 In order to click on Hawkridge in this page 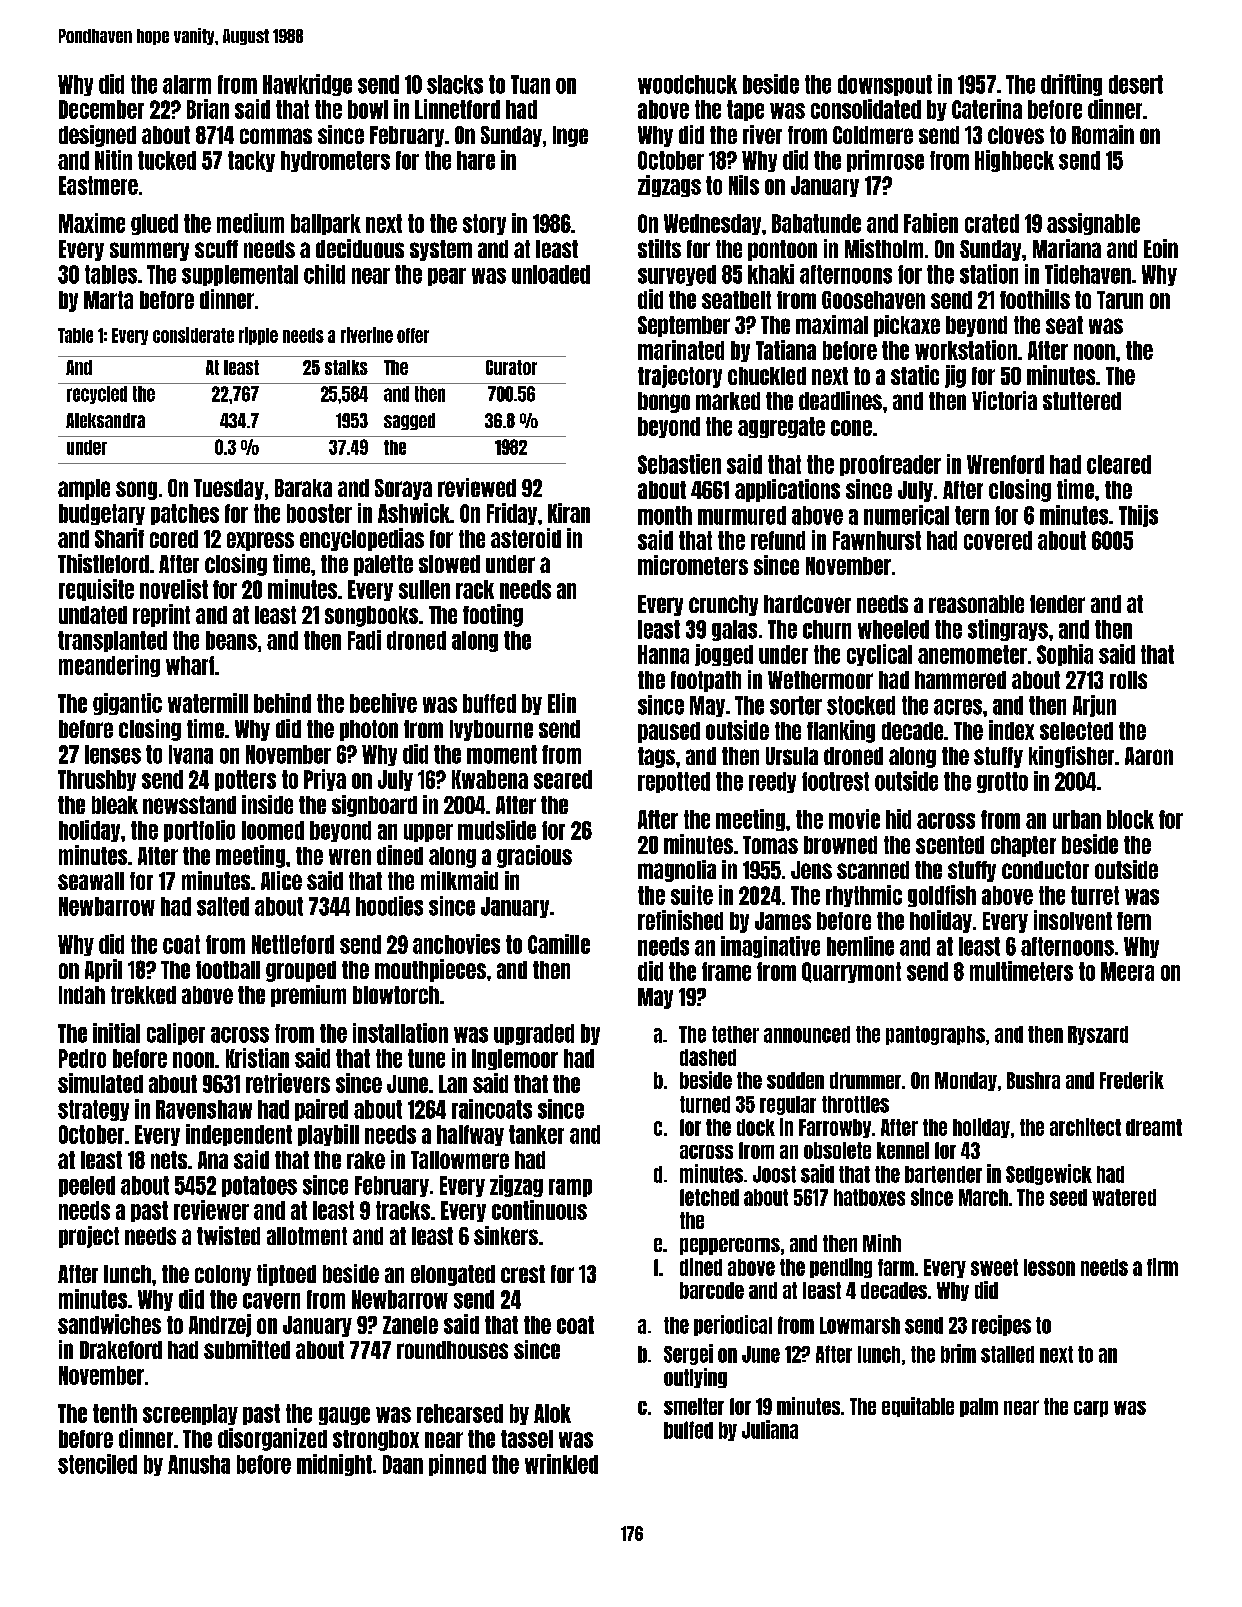, I will do `click(307, 85)`.
